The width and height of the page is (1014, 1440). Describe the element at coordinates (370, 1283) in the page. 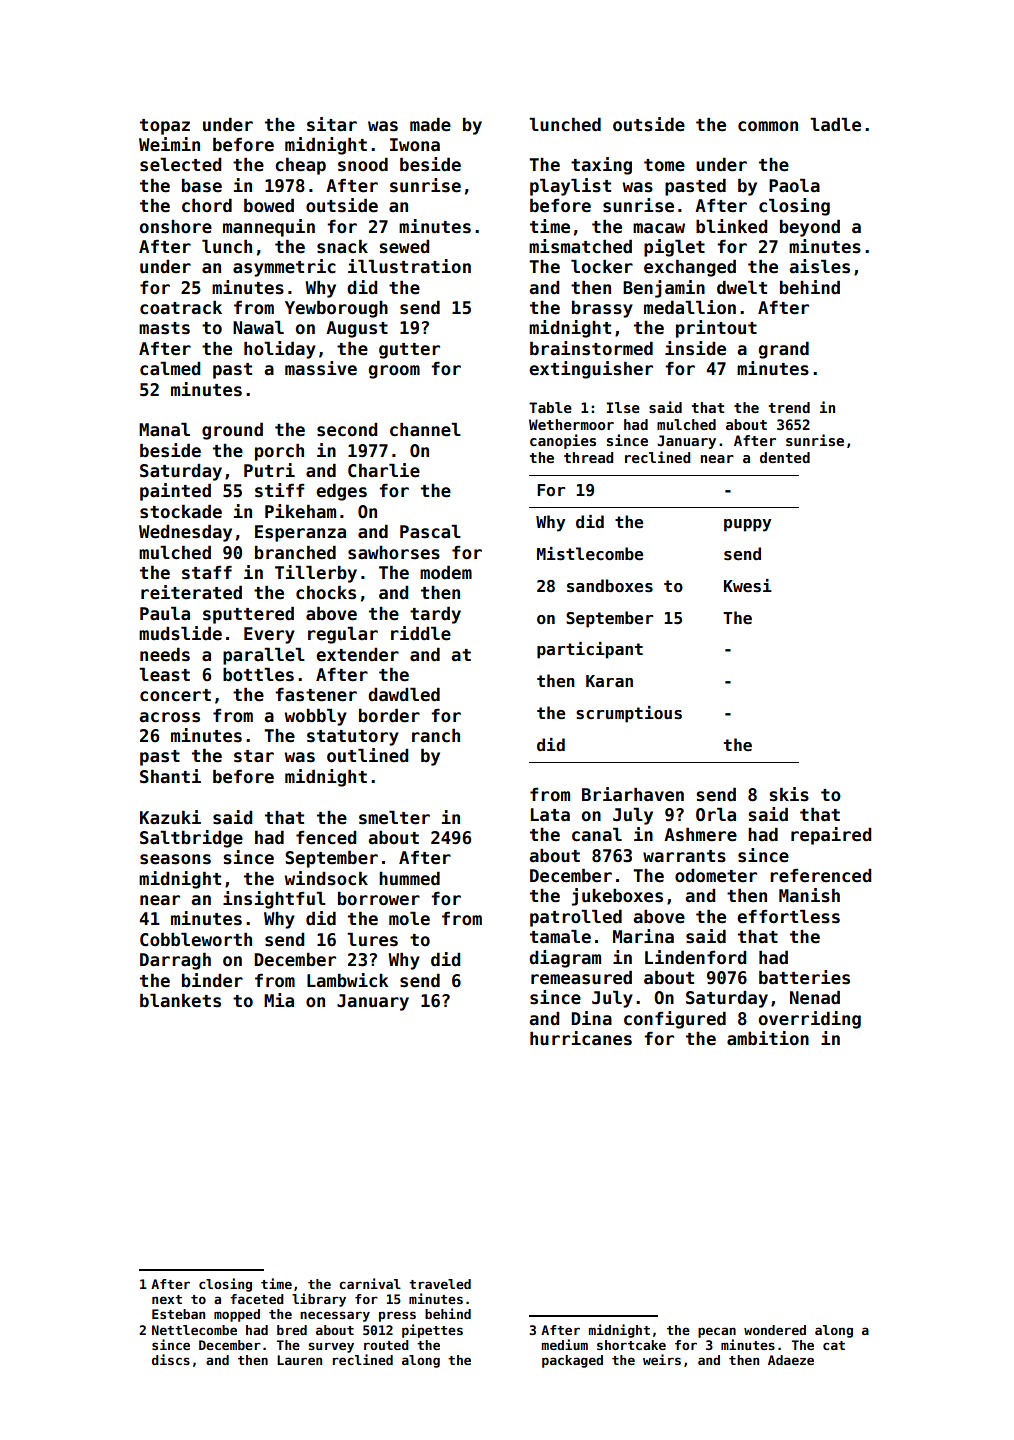

I see `carnival` at that location.
